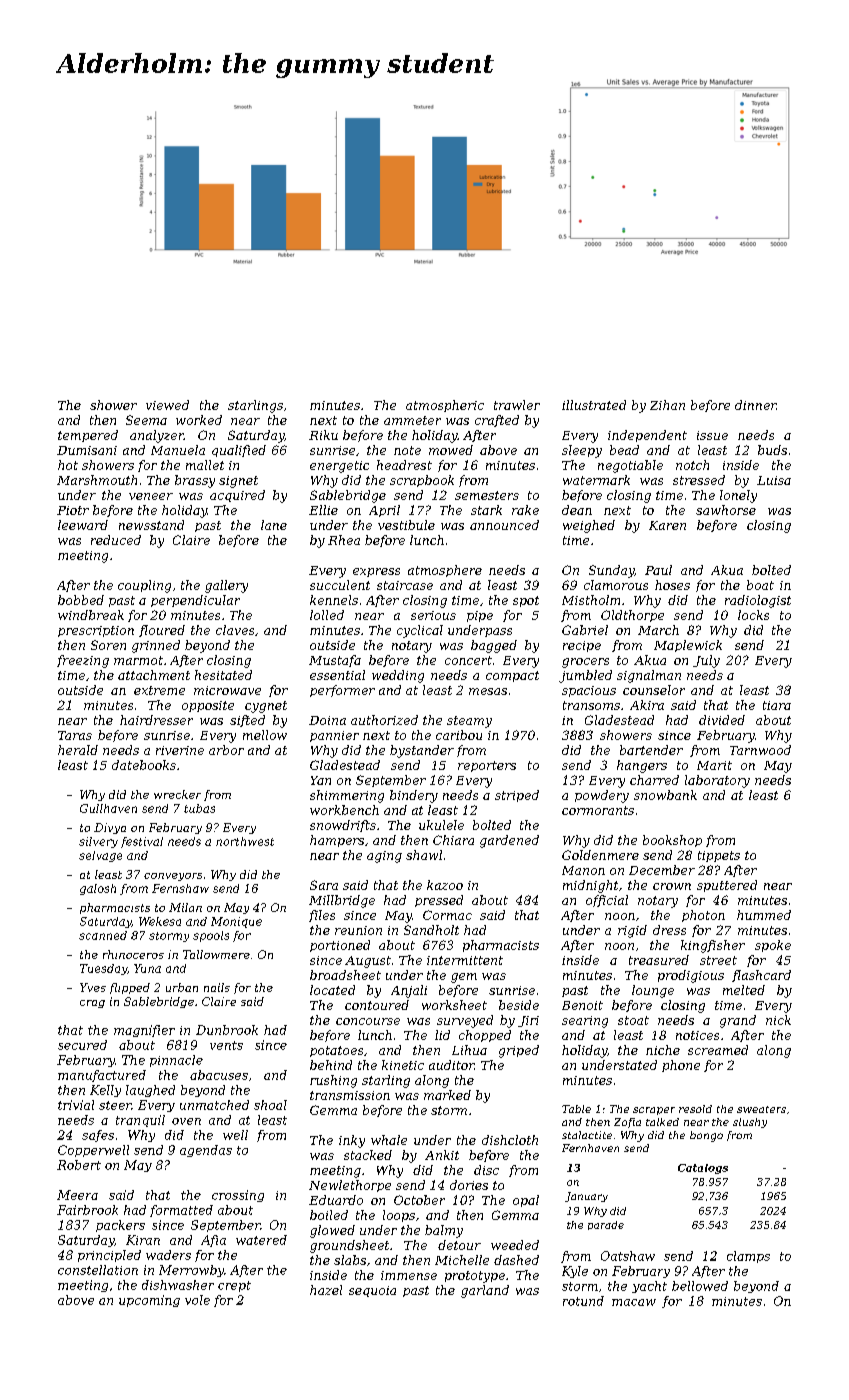 Image resolution: width=849 pixels, height=1400 pixels. What do you see at coordinates (772, 450) in the screenshot?
I see `buds` at bounding box center [772, 450].
